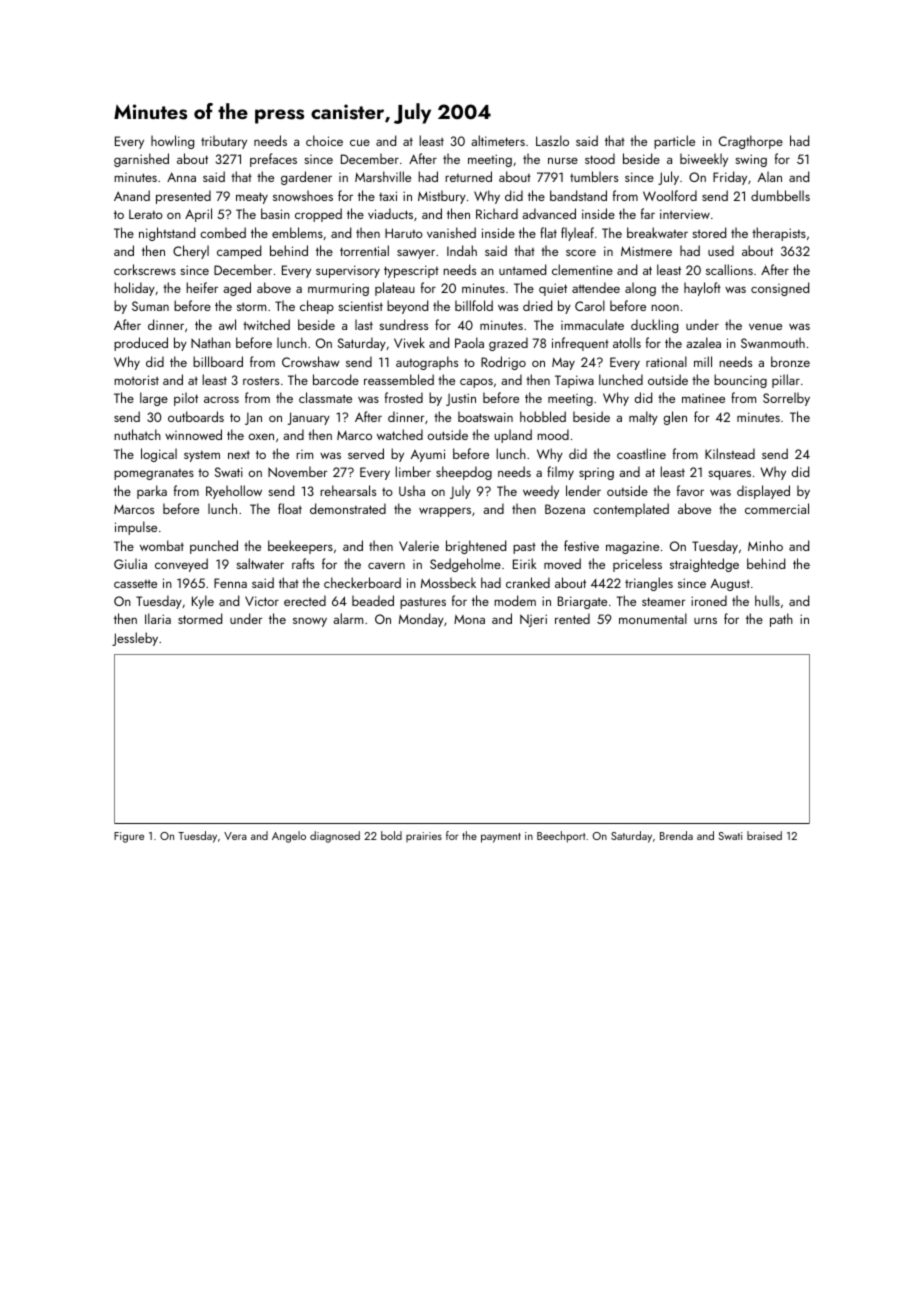 This screenshot has width=924, height=1314. What do you see at coordinates (181, 177) in the screenshot?
I see `Anna` at bounding box center [181, 177].
